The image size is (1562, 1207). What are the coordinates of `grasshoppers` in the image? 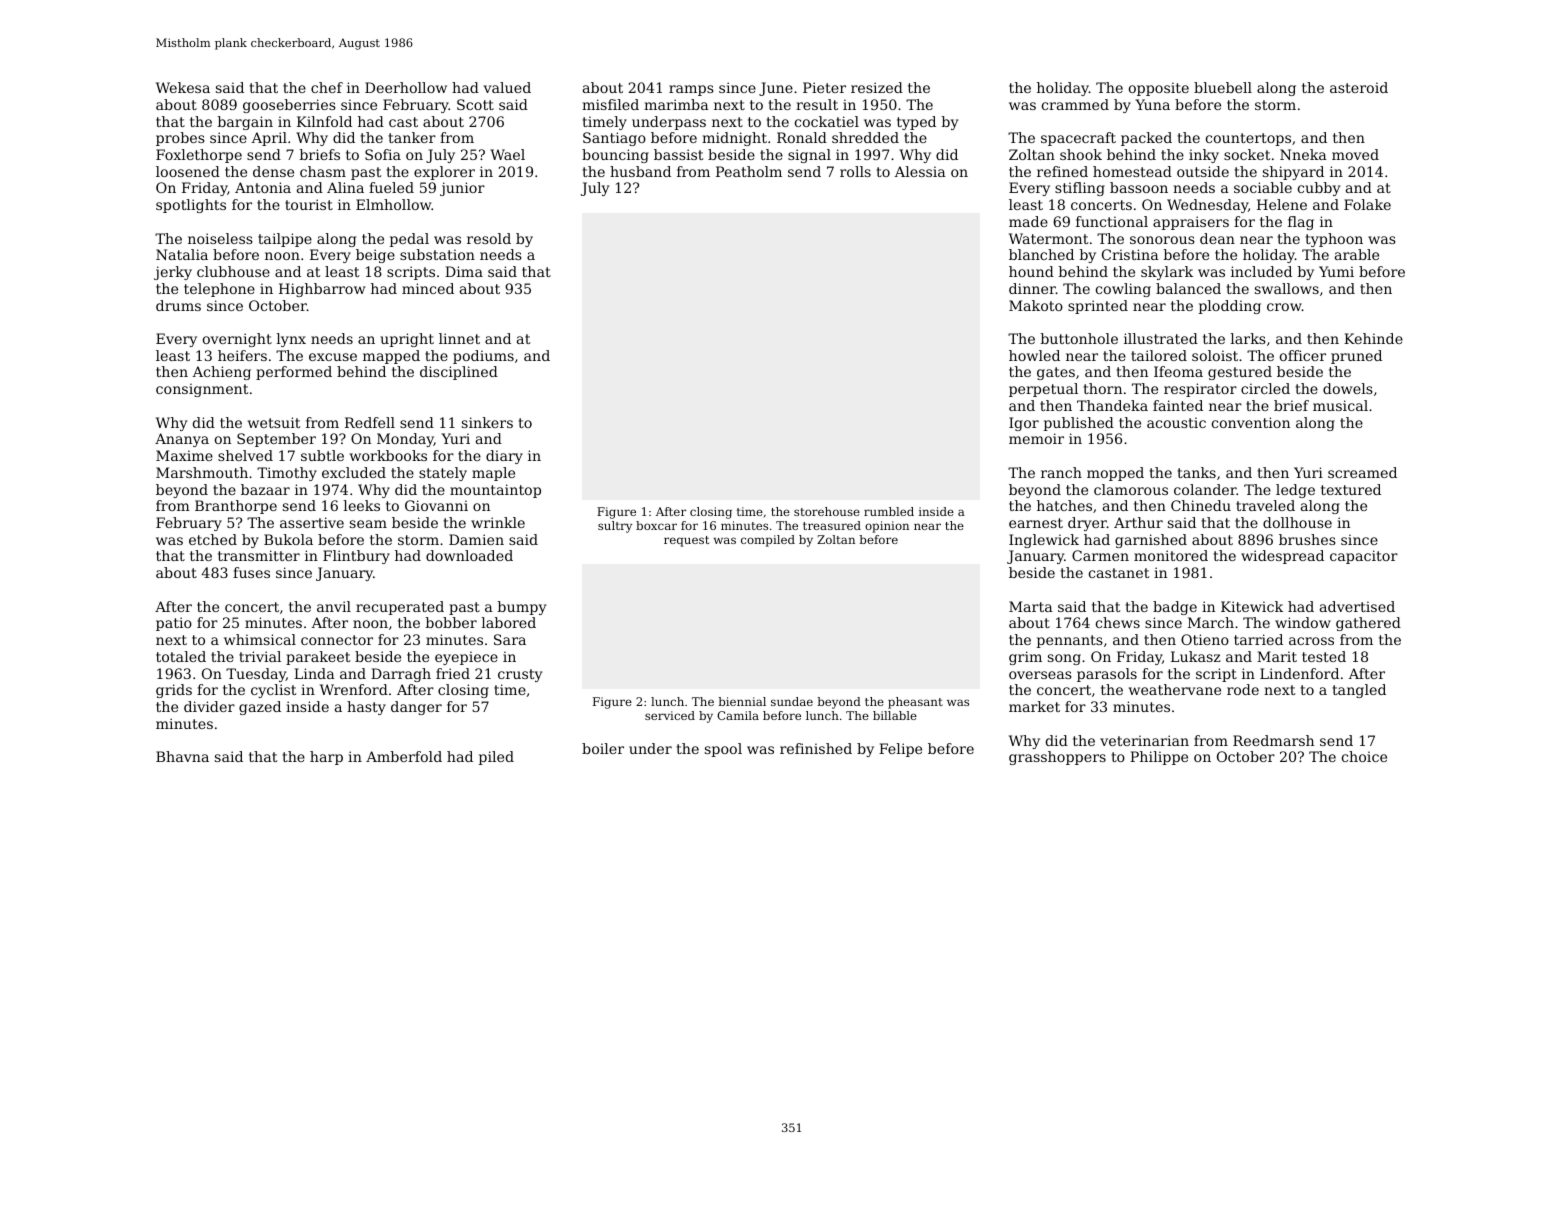 It's located at (1057, 758).
